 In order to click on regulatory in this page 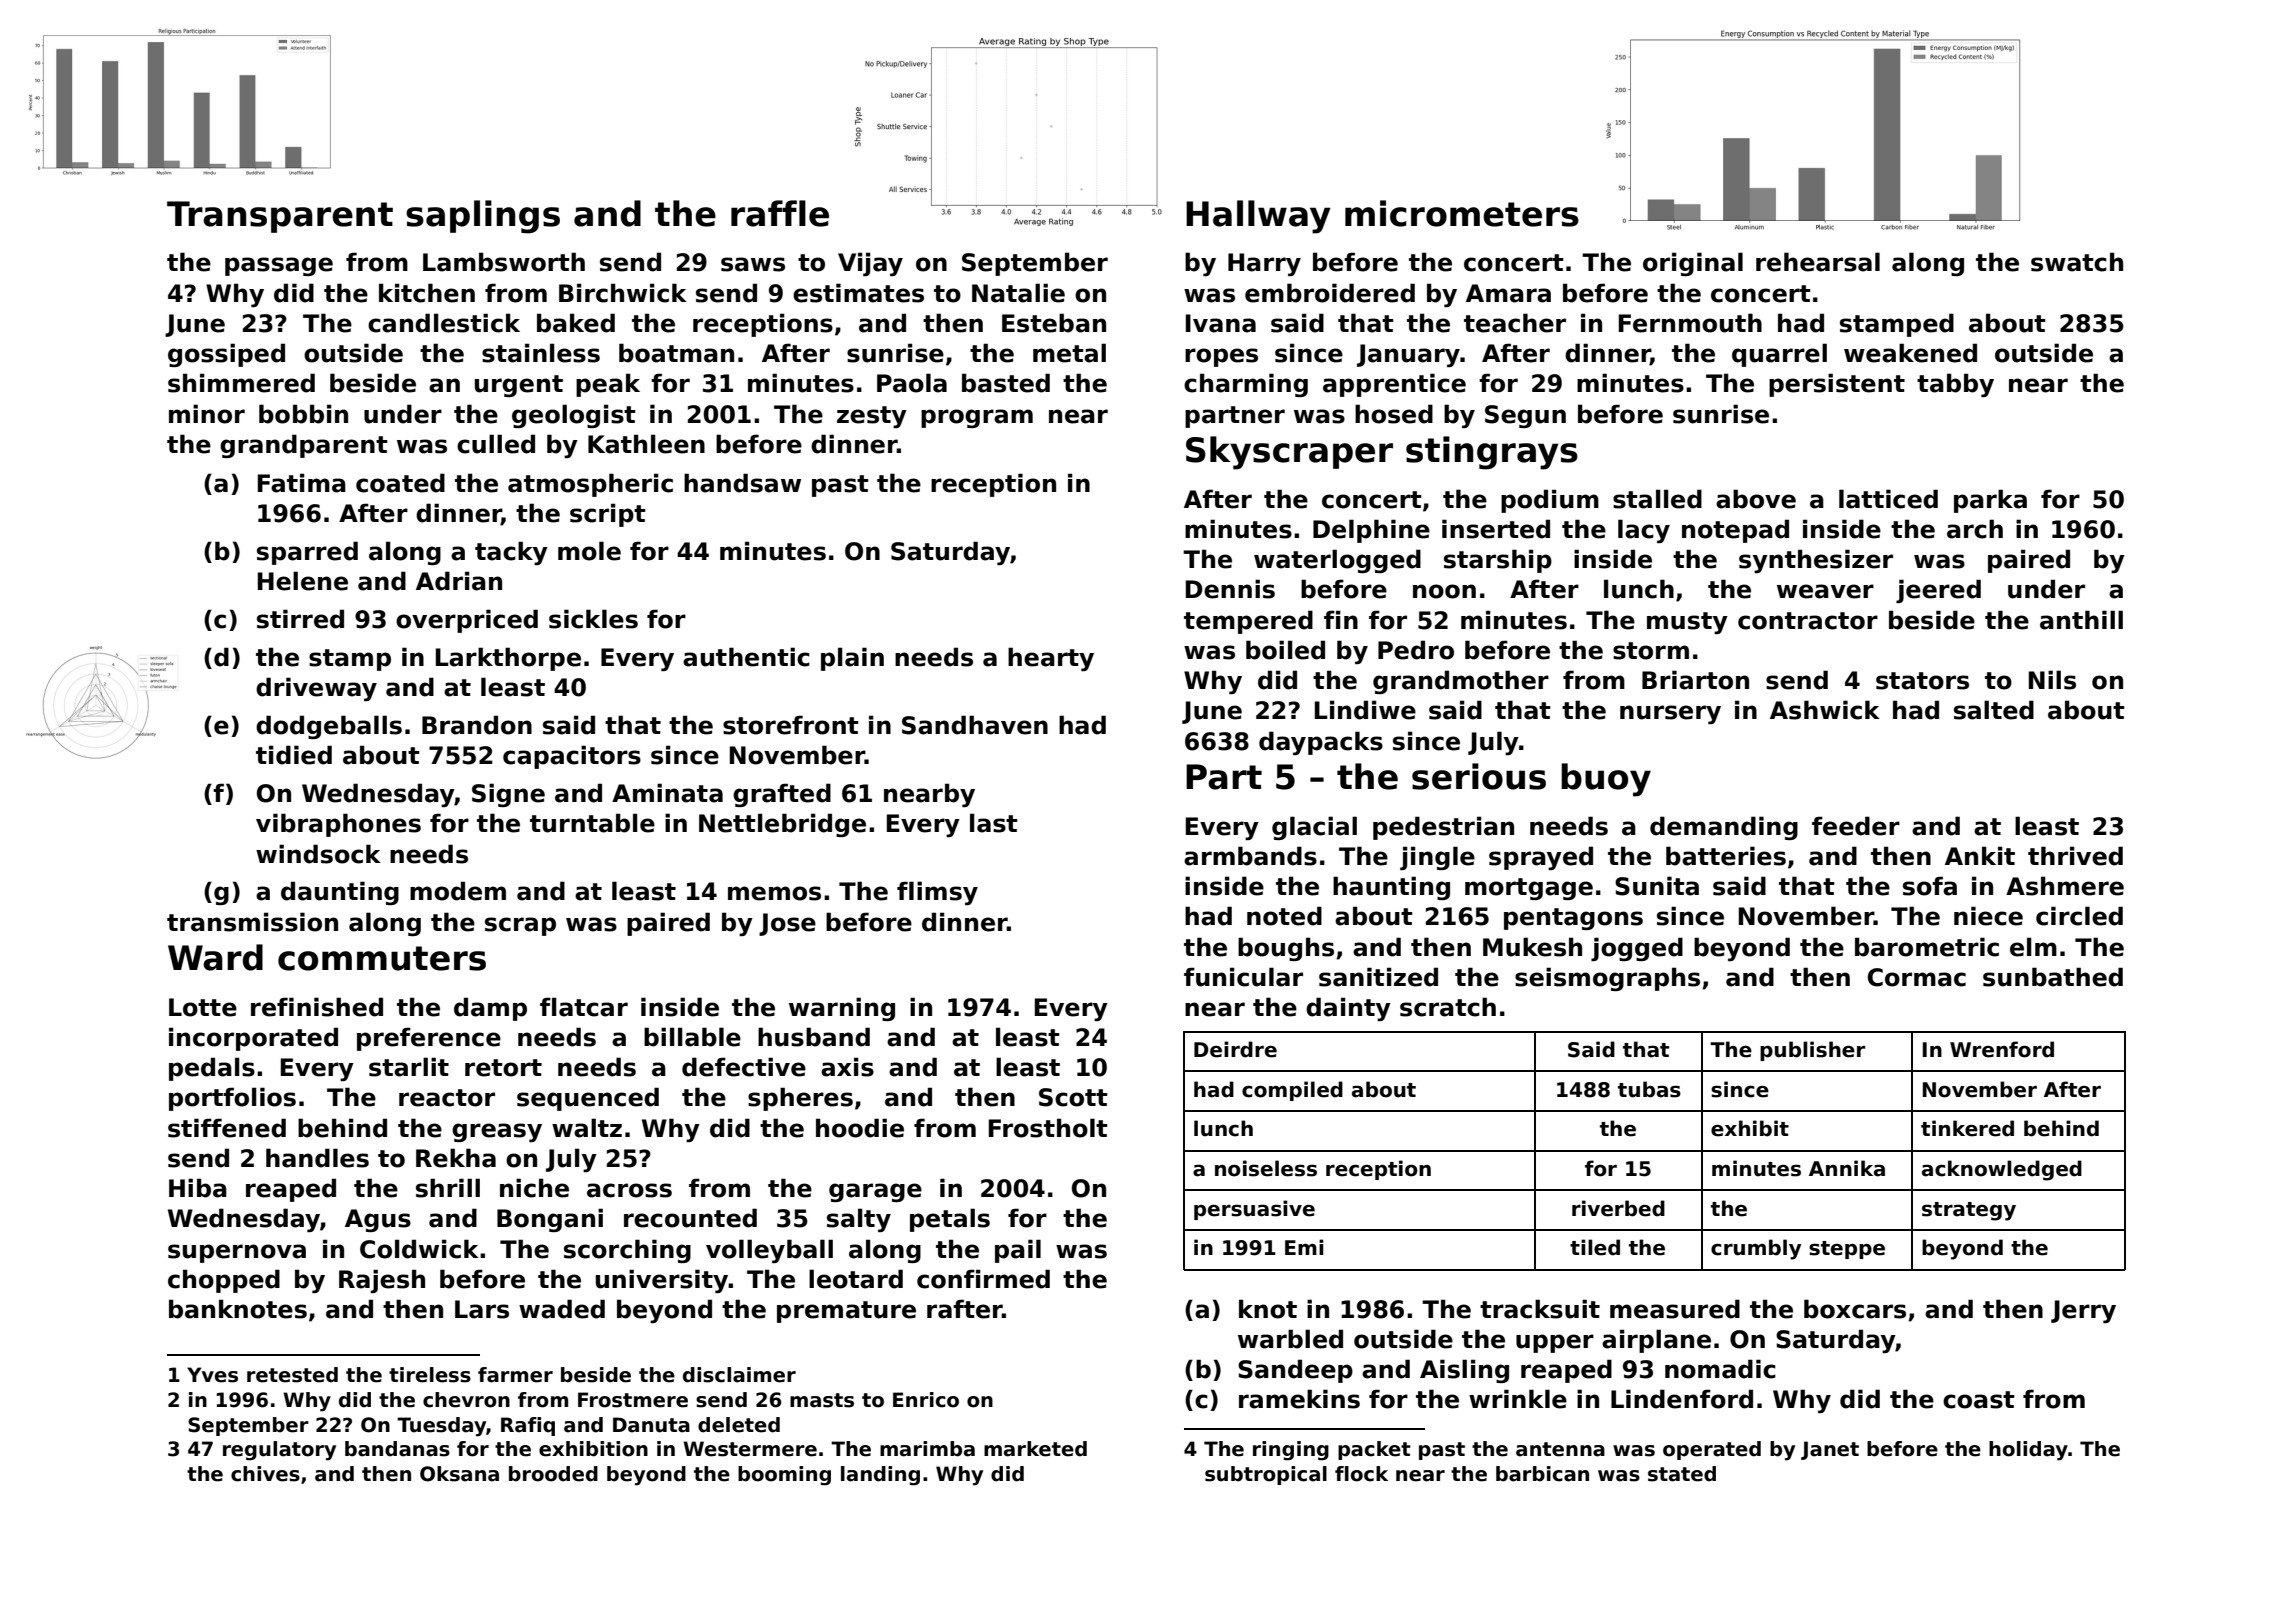, I will do `click(279, 1451)`.
